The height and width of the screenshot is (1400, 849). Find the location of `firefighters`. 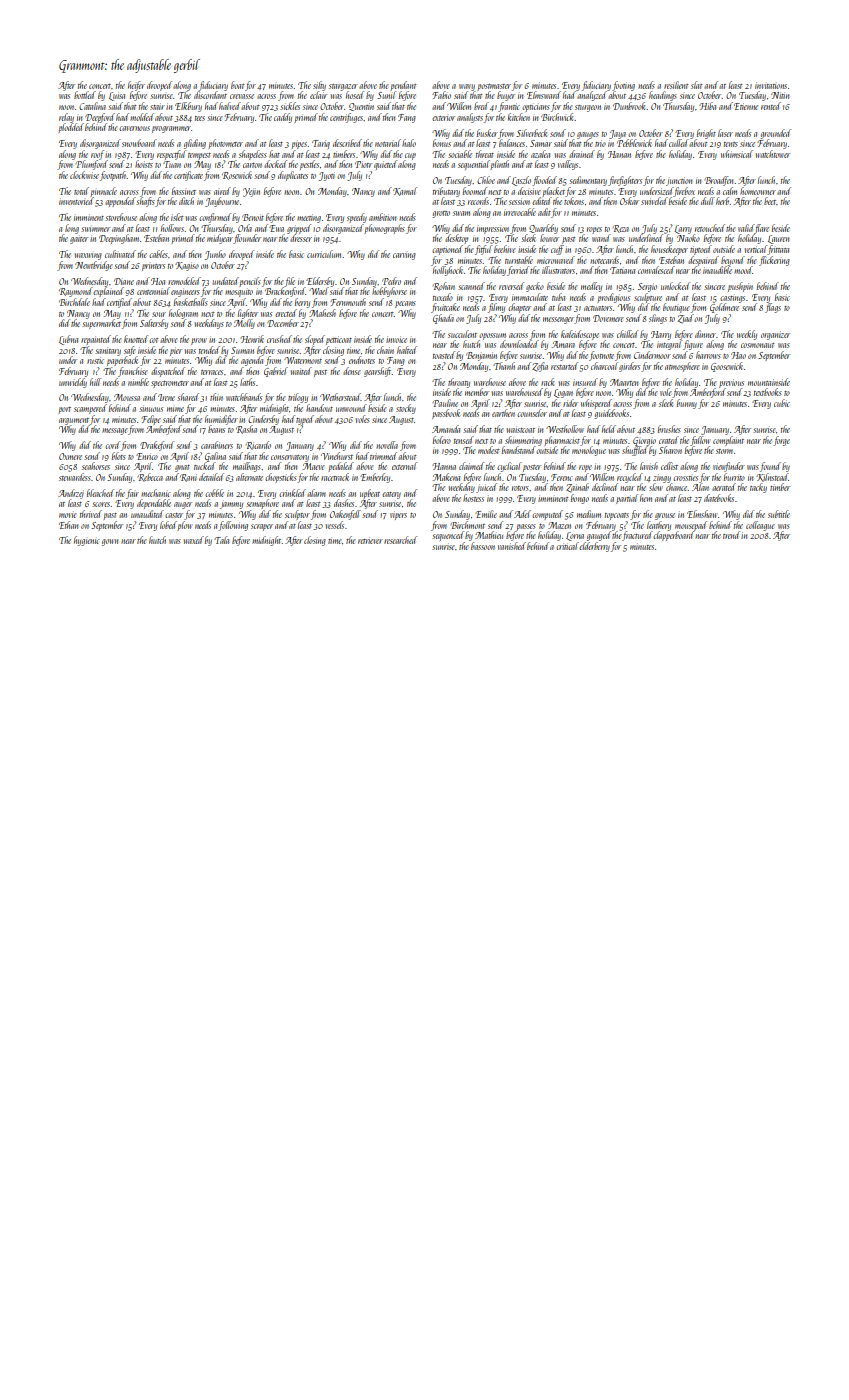

firefighters is located at coordinates (625, 181).
